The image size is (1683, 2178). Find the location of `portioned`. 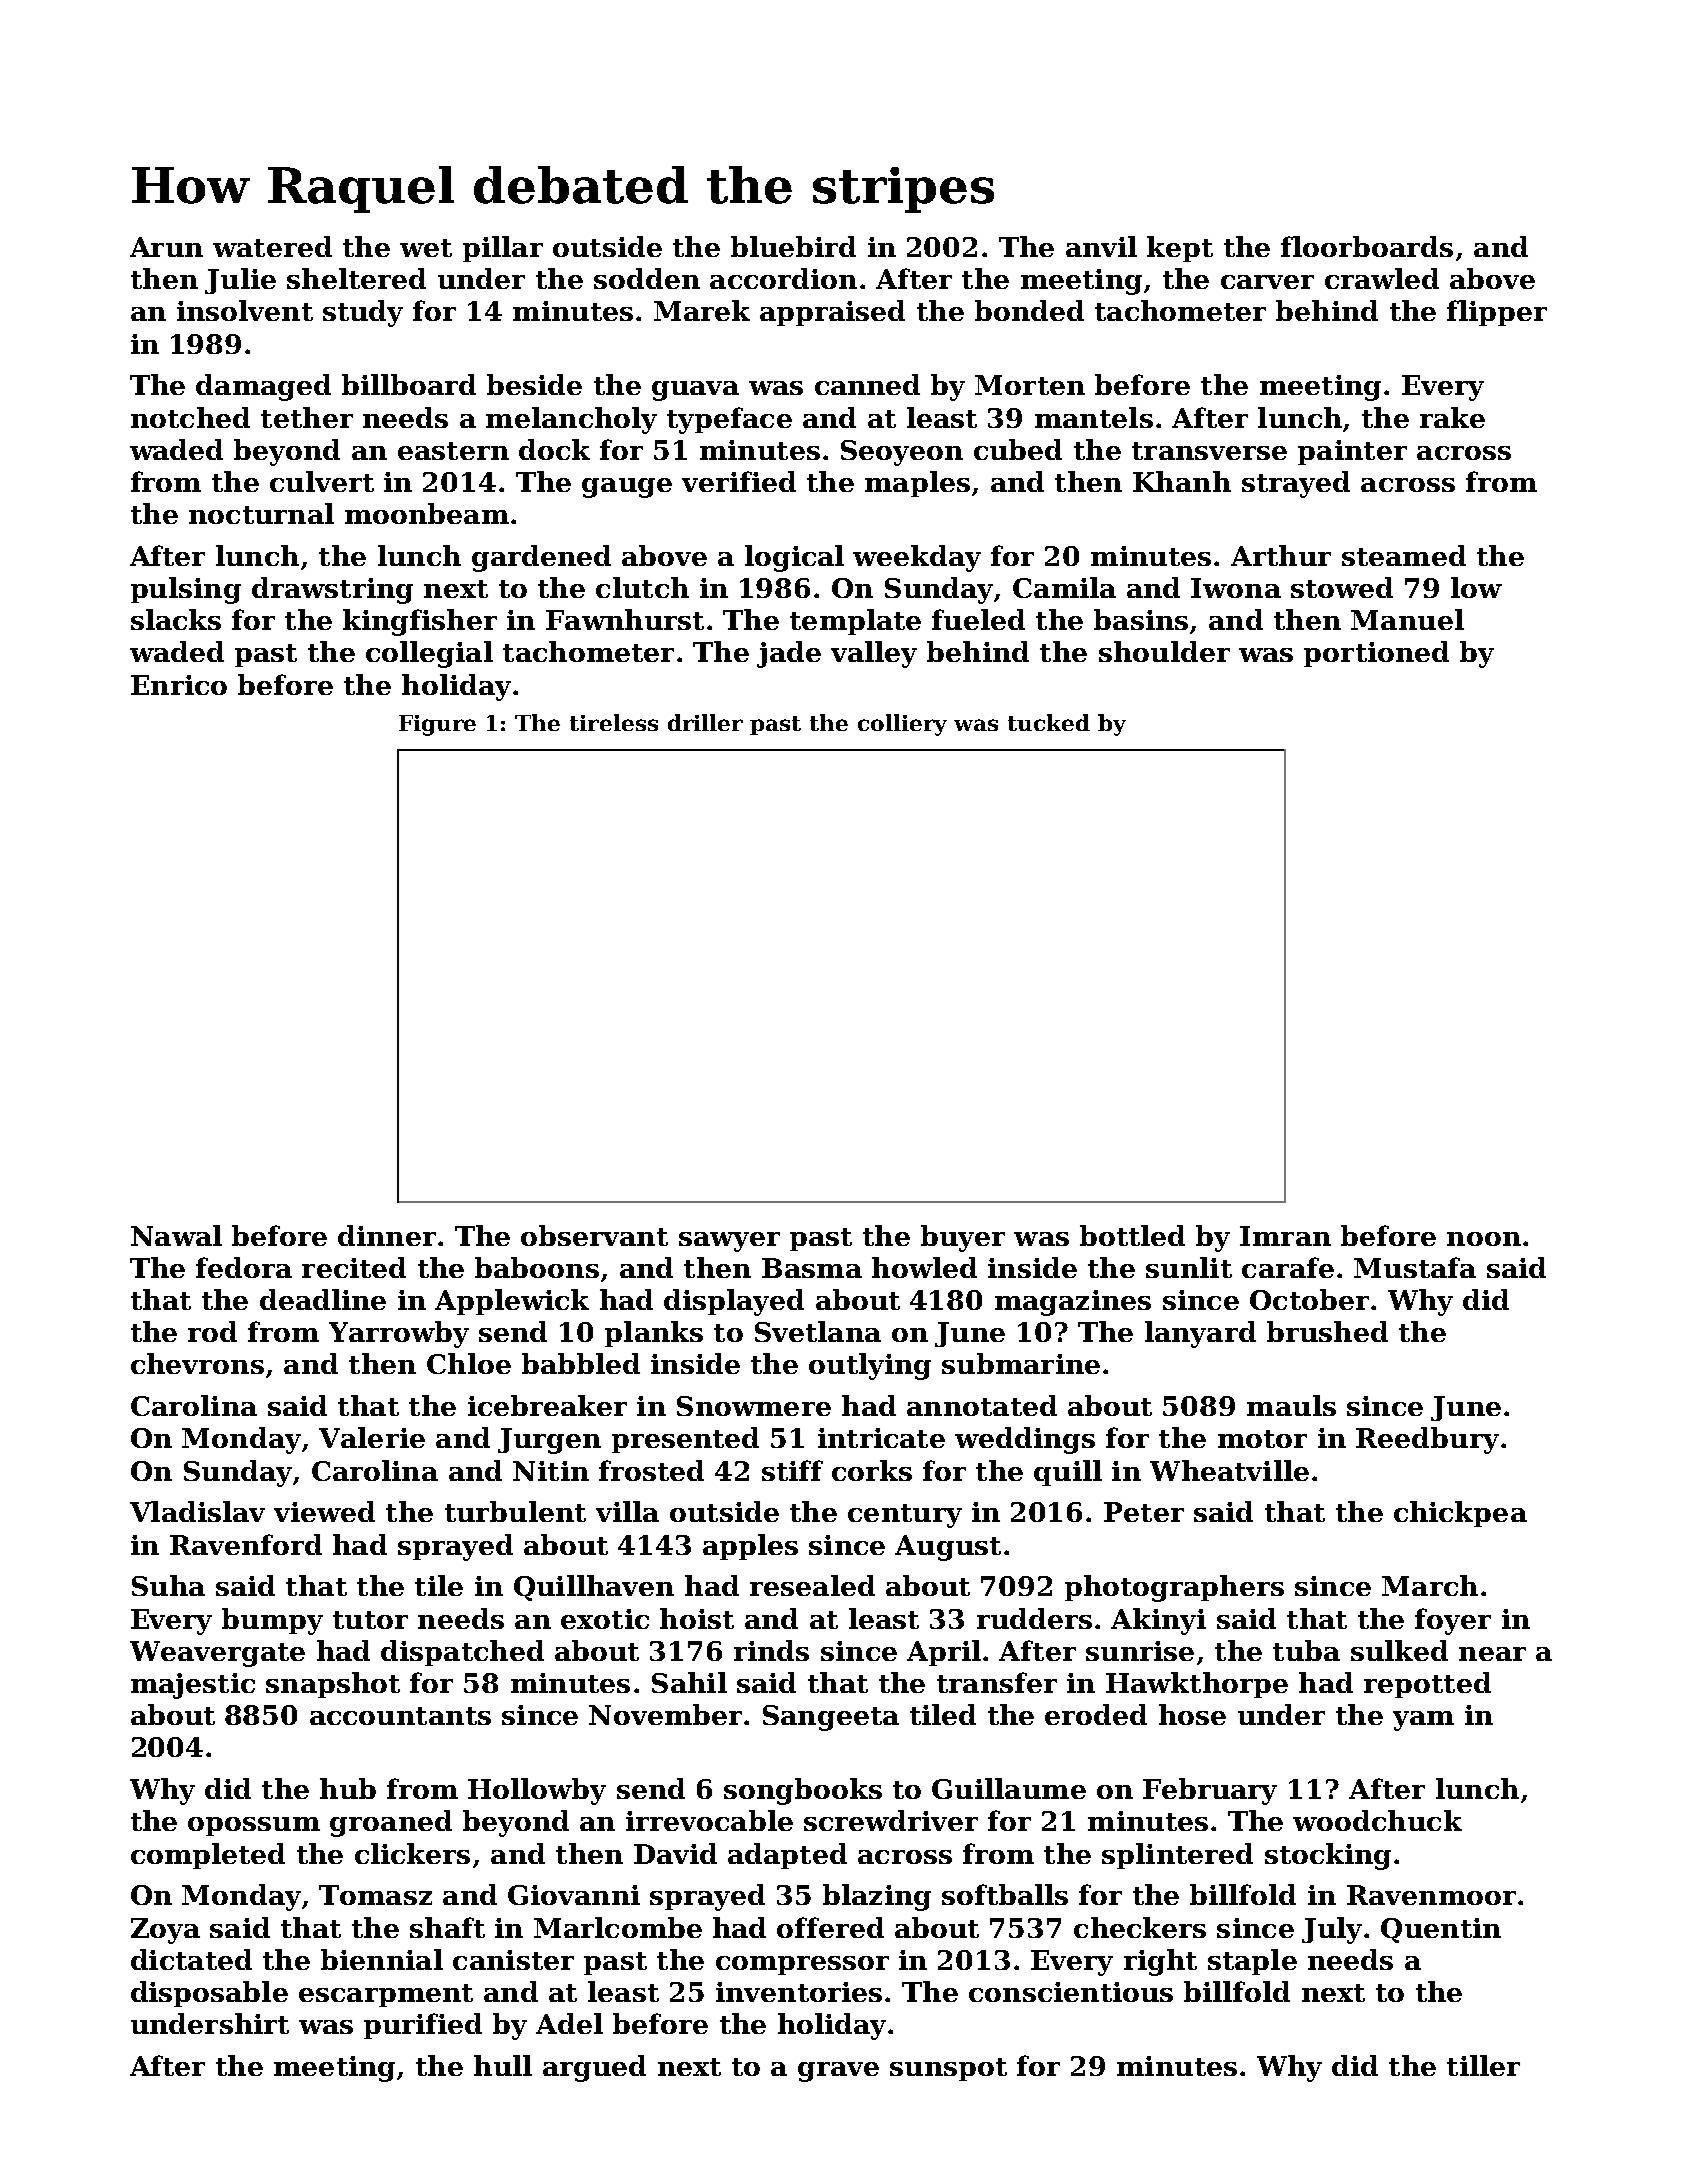

portioned is located at coordinates (1376, 654).
